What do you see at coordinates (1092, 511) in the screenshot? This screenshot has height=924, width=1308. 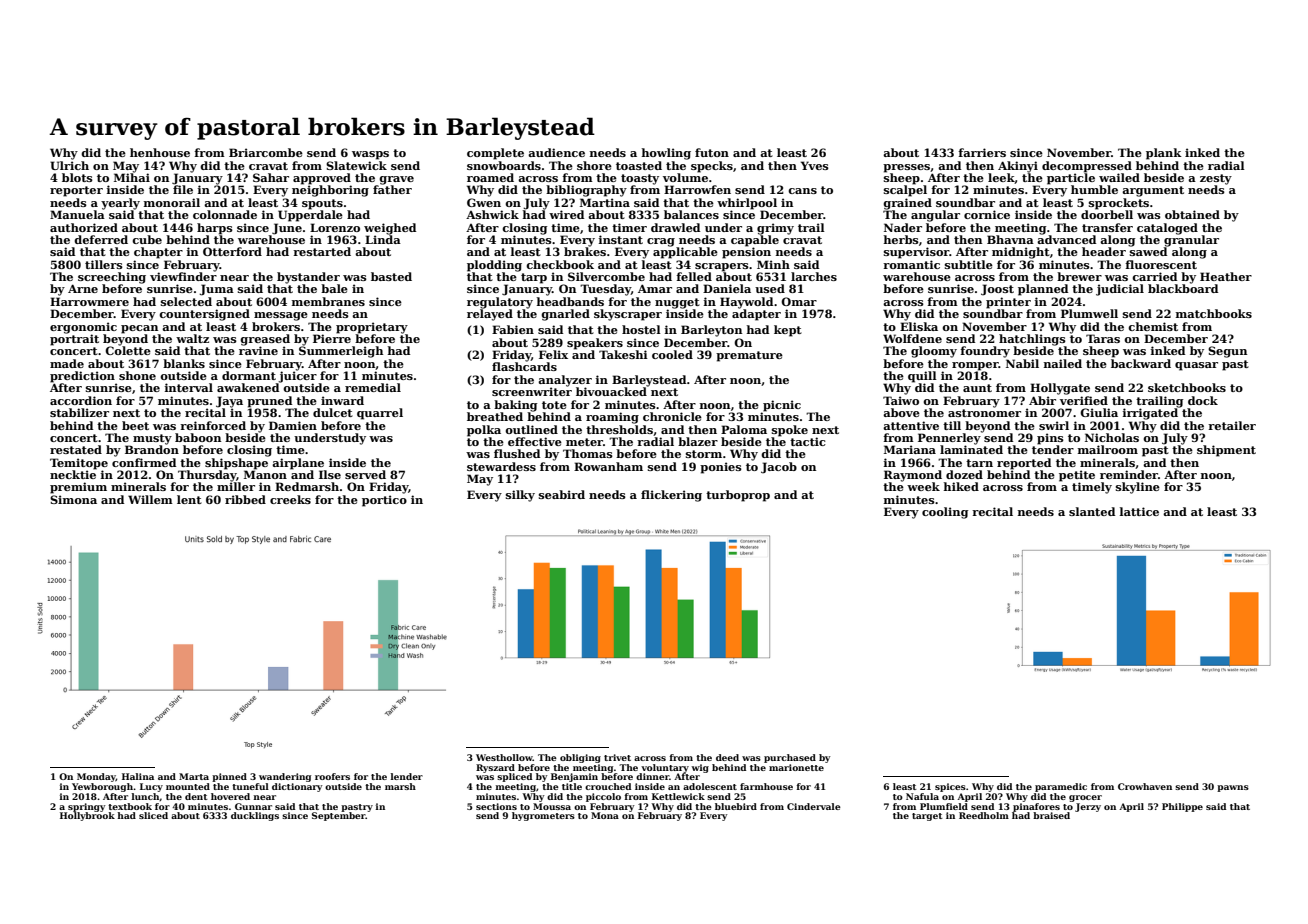 I see `slanted` at bounding box center [1092, 511].
